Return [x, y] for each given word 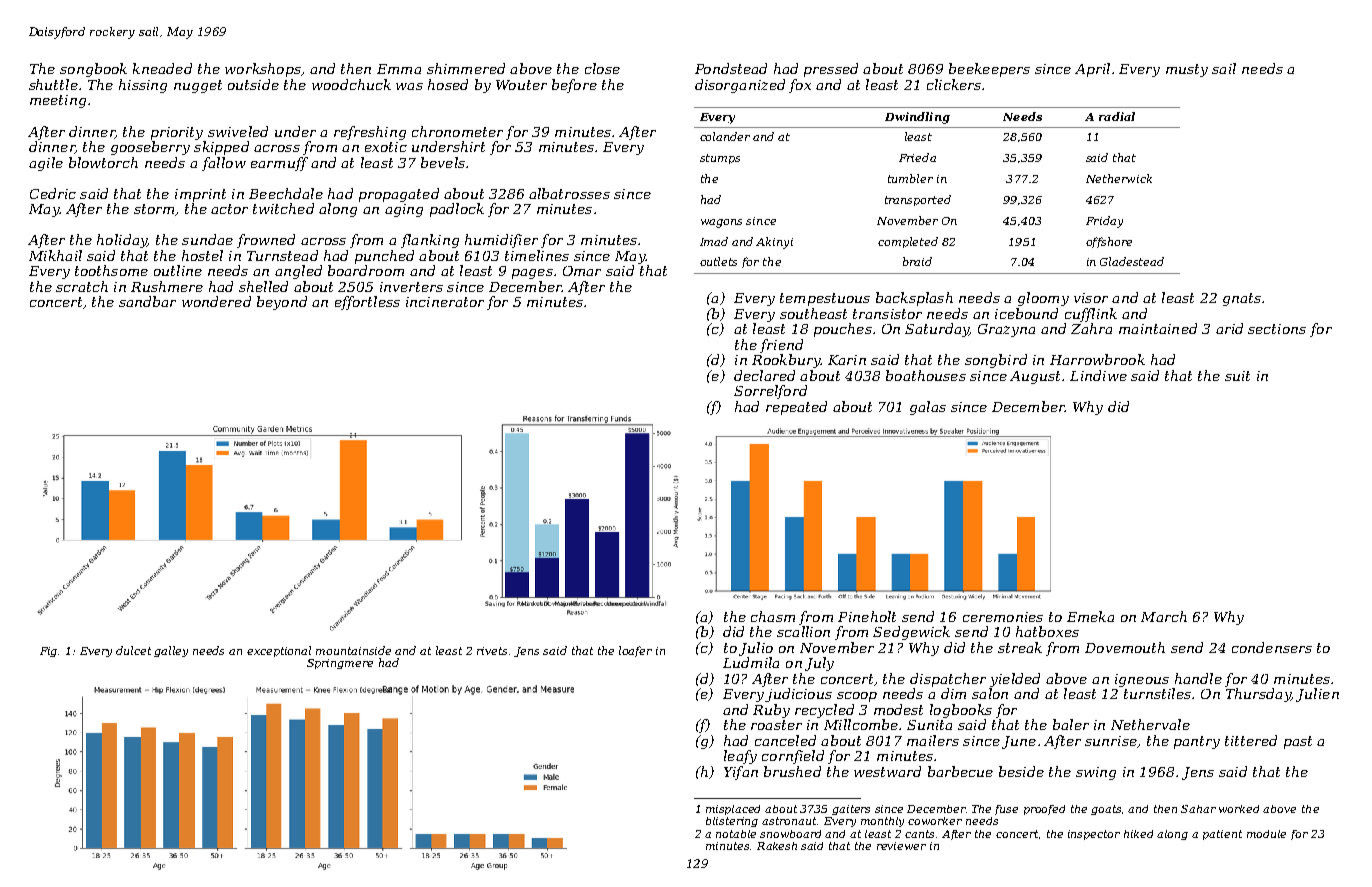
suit [1237, 376]
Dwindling [917, 118]
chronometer [457, 131]
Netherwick [1119, 178]
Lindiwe [1098, 375]
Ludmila [751, 662]
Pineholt [867, 616]
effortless [367, 303]
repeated [796, 408]
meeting [58, 101]
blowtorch [103, 162]
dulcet [133, 650]
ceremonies [1003, 617]
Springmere [340, 664]
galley [171, 651]
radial [1117, 116]
